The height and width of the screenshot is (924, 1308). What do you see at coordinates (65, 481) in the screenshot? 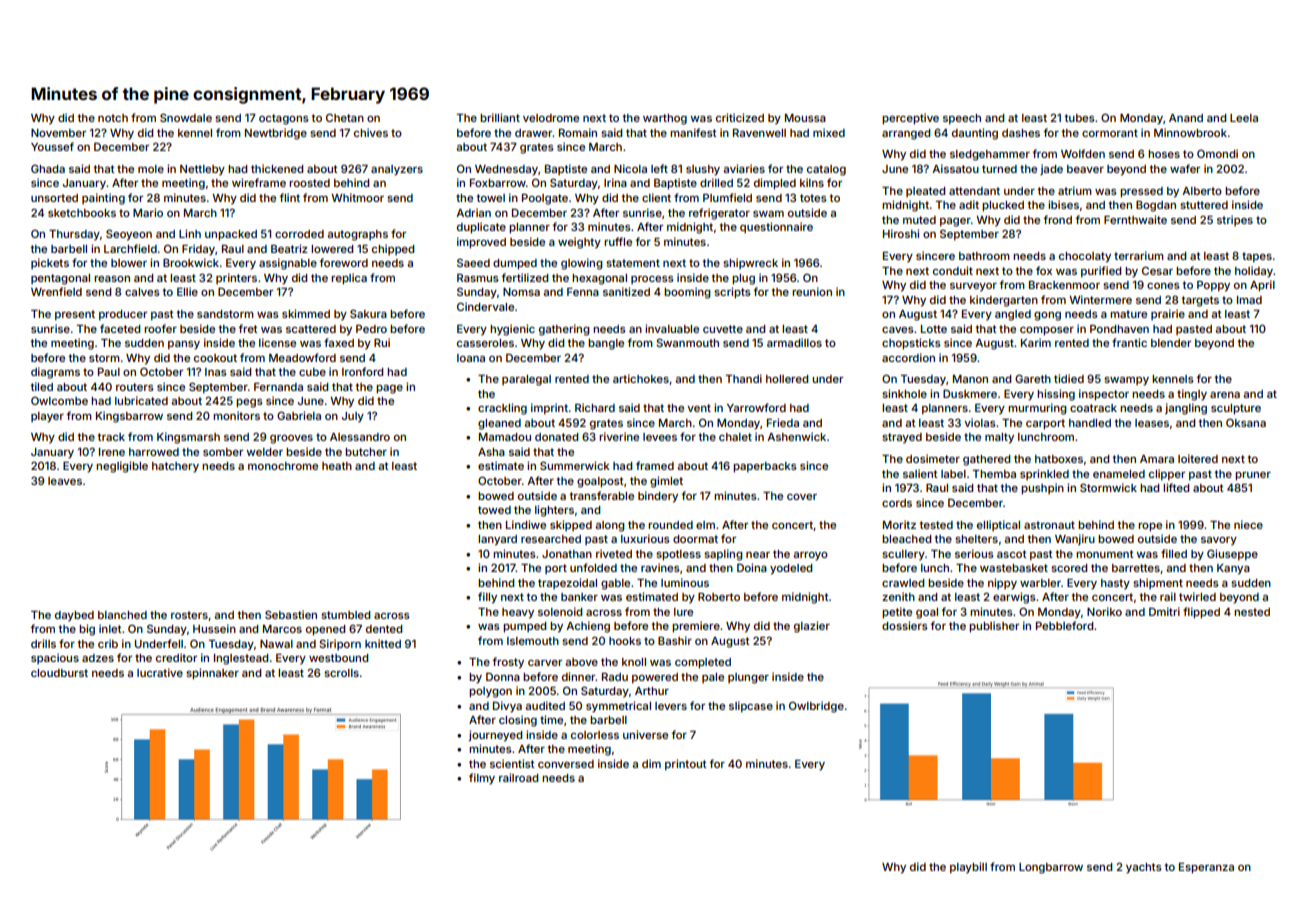
I see `leaves` at bounding box center [65, 481].
